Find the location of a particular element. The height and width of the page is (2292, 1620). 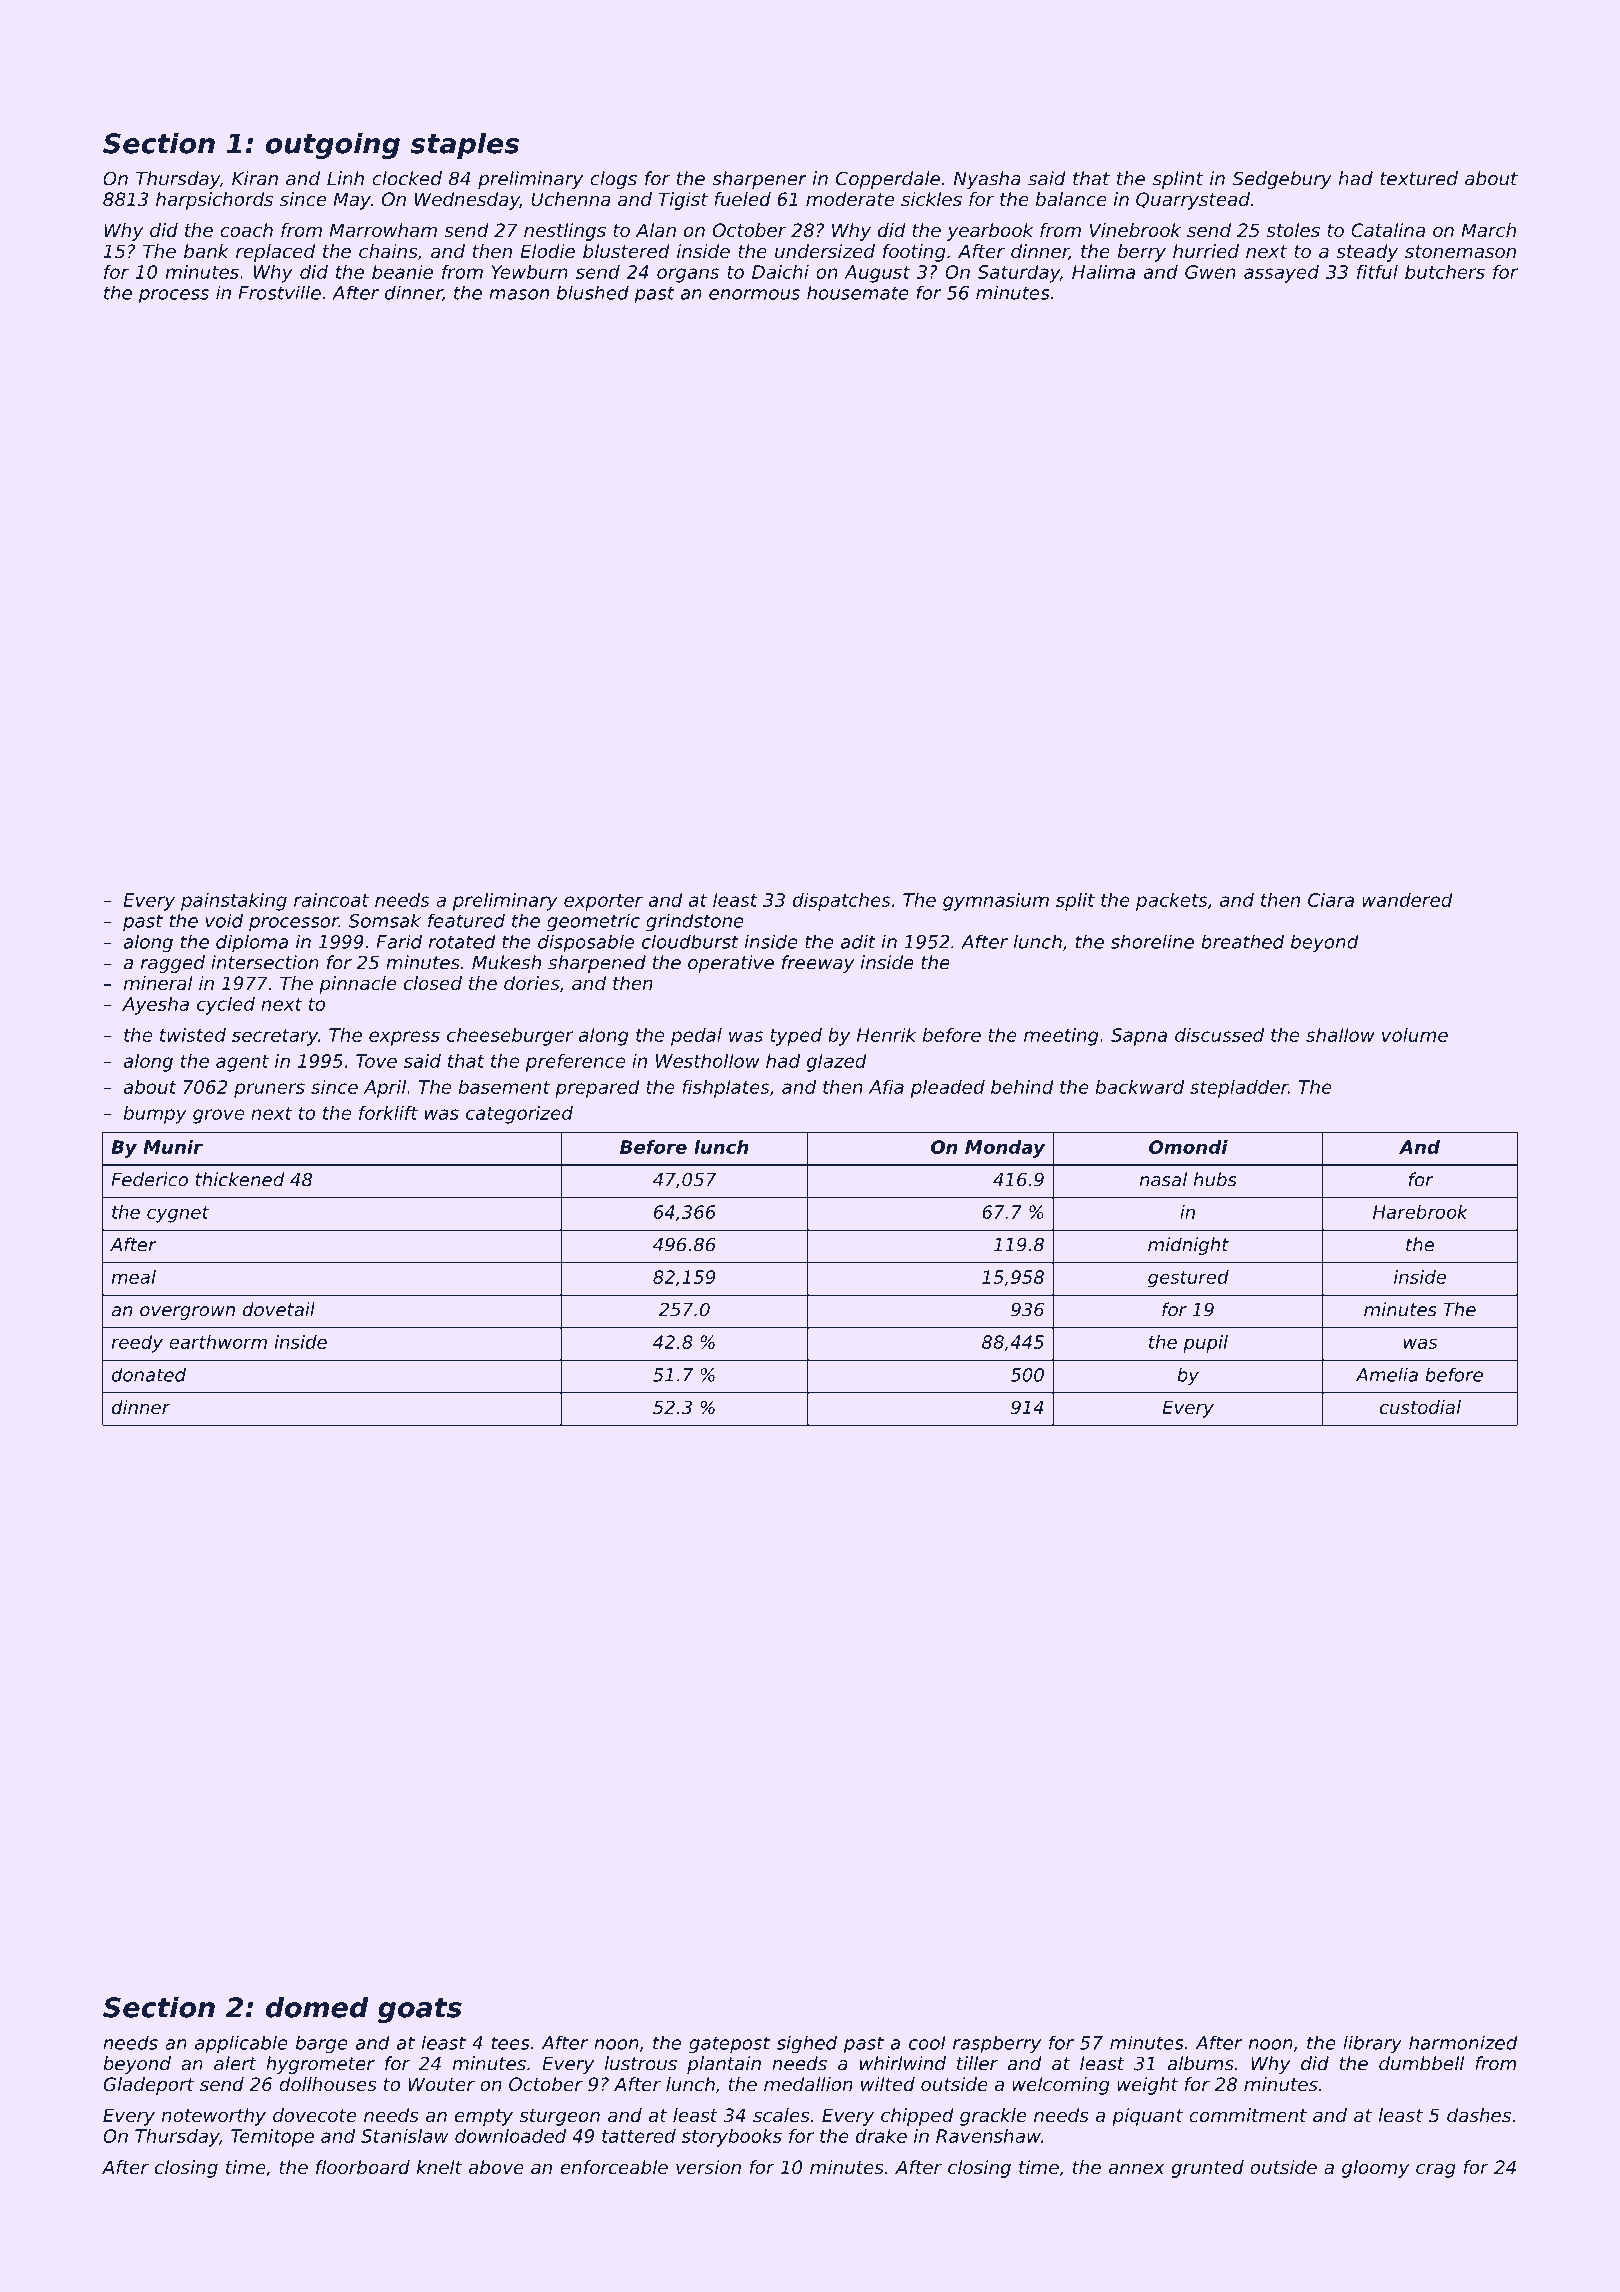

outgoing is located at coordinates (332, 145).
